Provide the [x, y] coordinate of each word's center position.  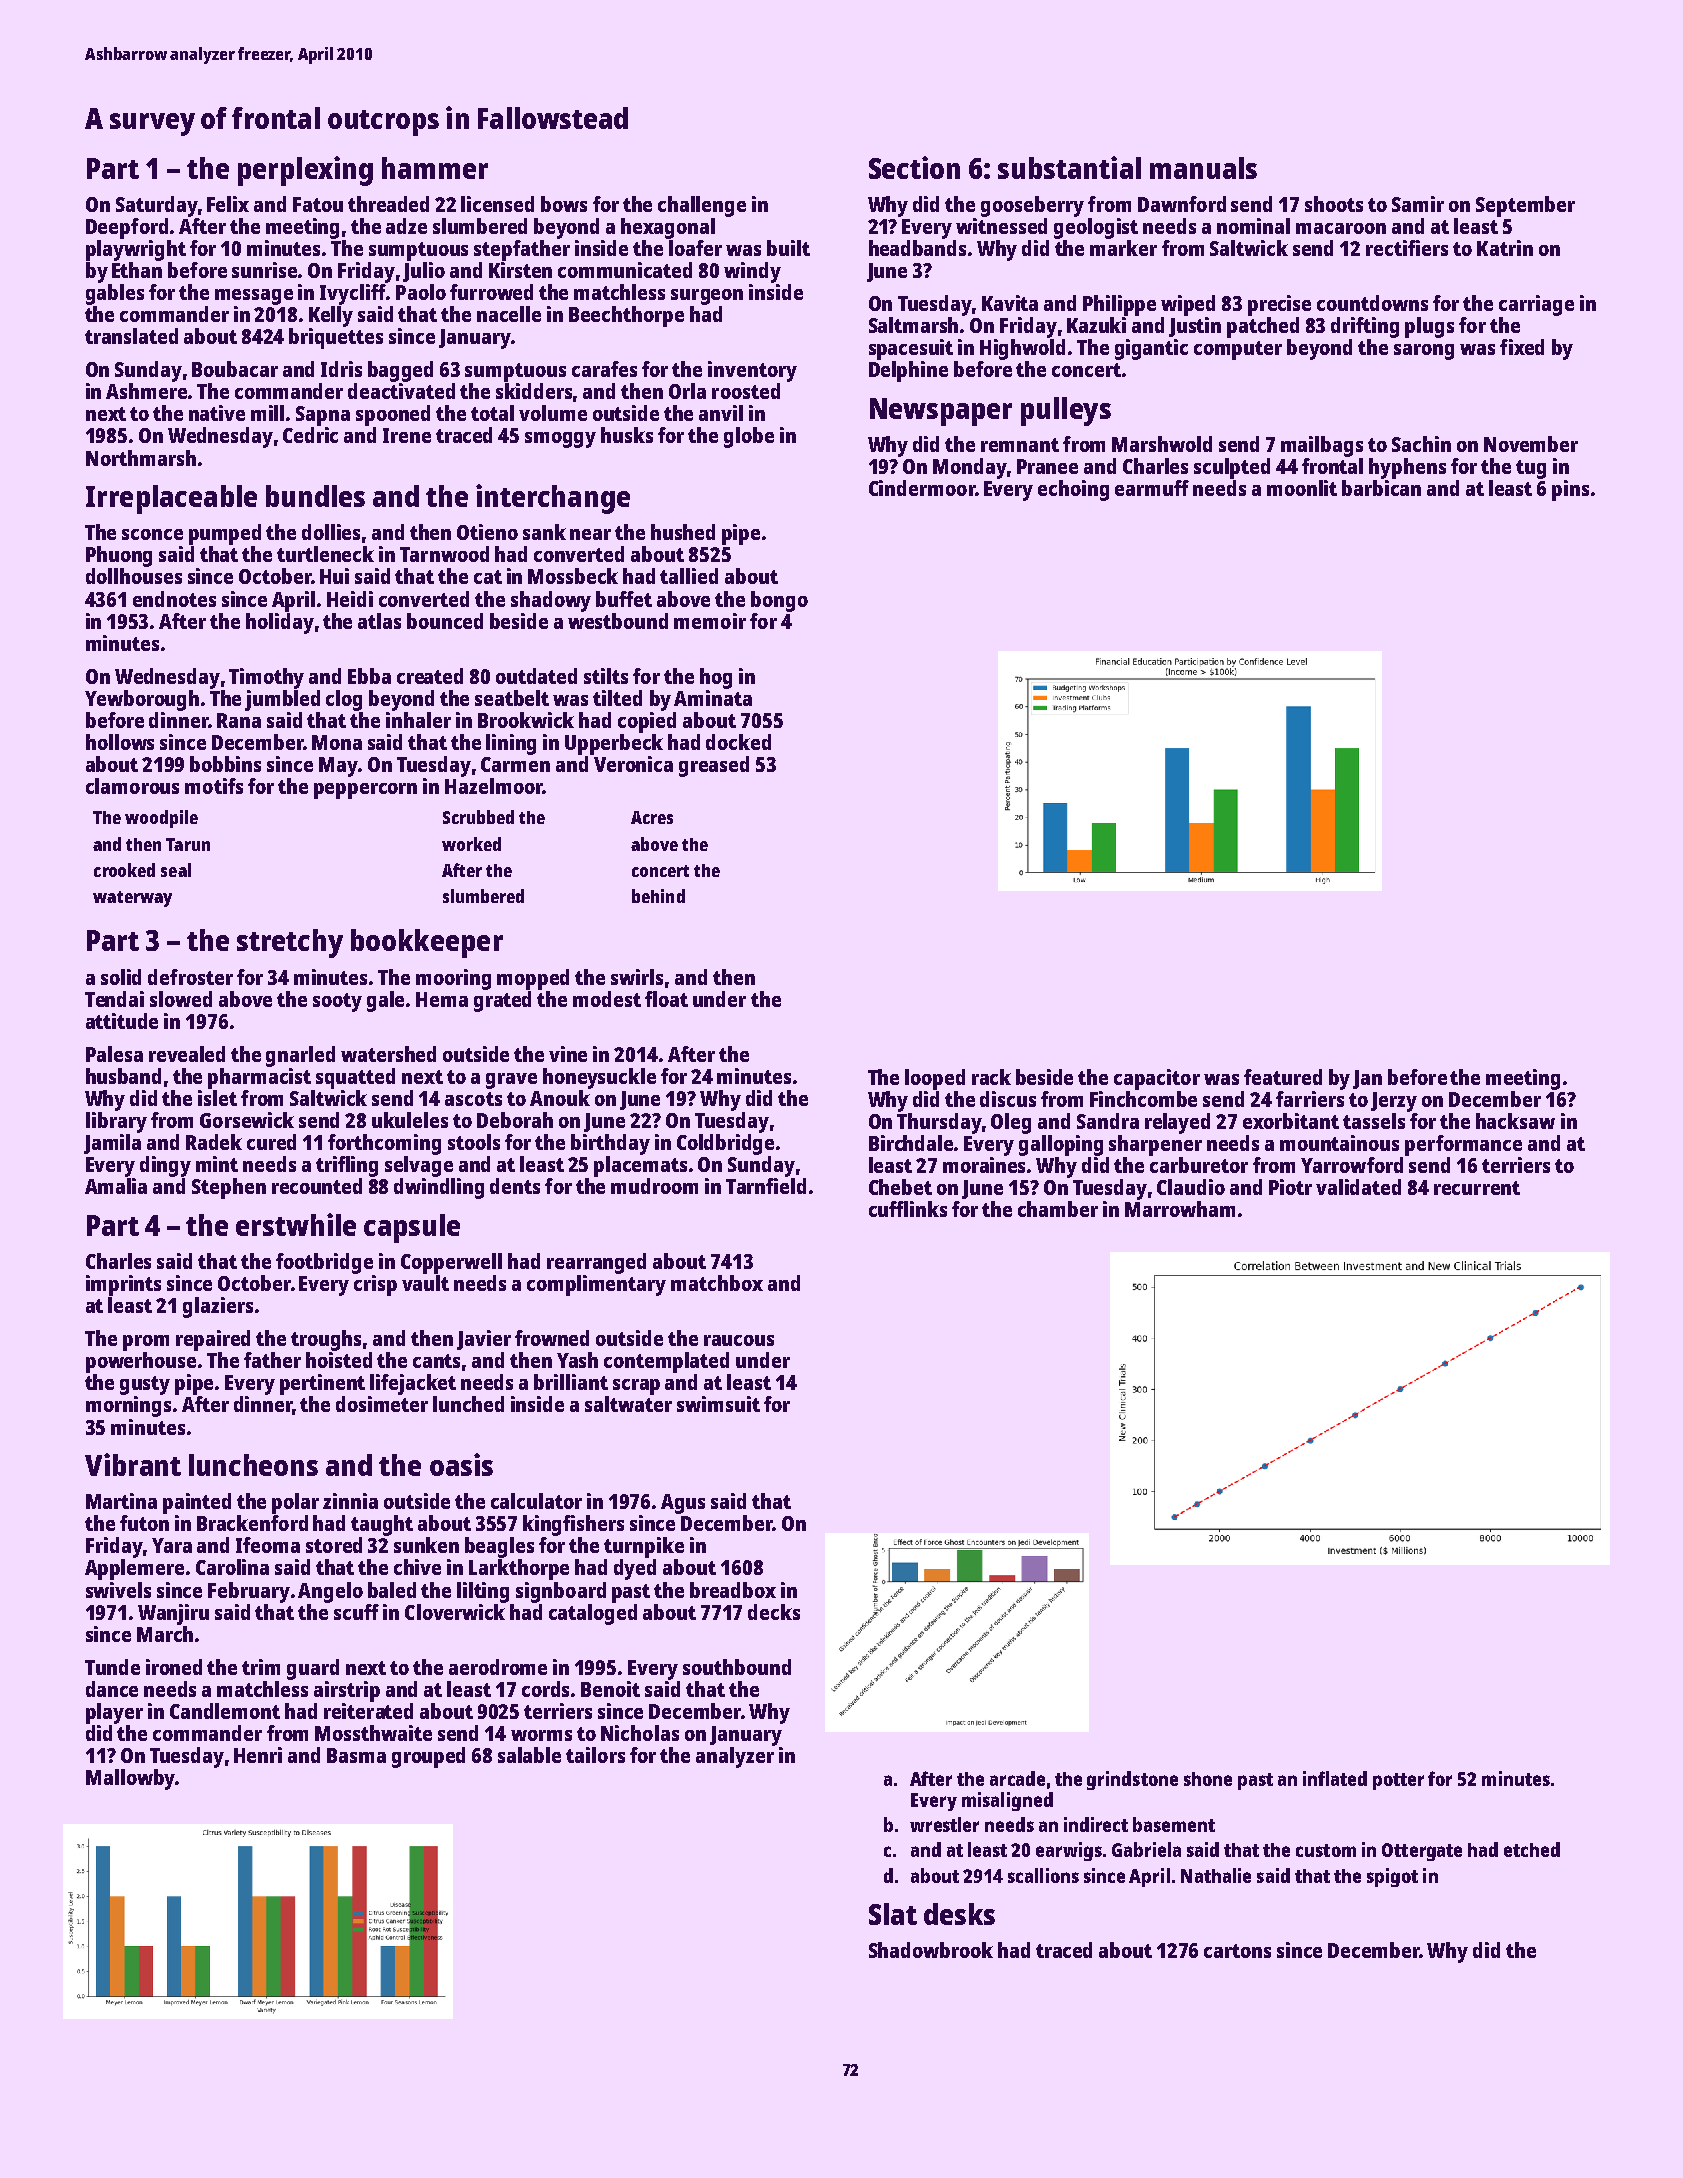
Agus [683, 1504]
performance [1463, 1145]
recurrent [1477, 1188]
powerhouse [141, 1362]
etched [1532, 1849]
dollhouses [134, 576]
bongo [779, 601]
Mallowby [130, 1779]
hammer [435, 168]
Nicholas [640, 1733]
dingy [165, 1166]
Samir [1418, 204]
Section [914, 167]
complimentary [596, 1285]
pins [1570, 490]
